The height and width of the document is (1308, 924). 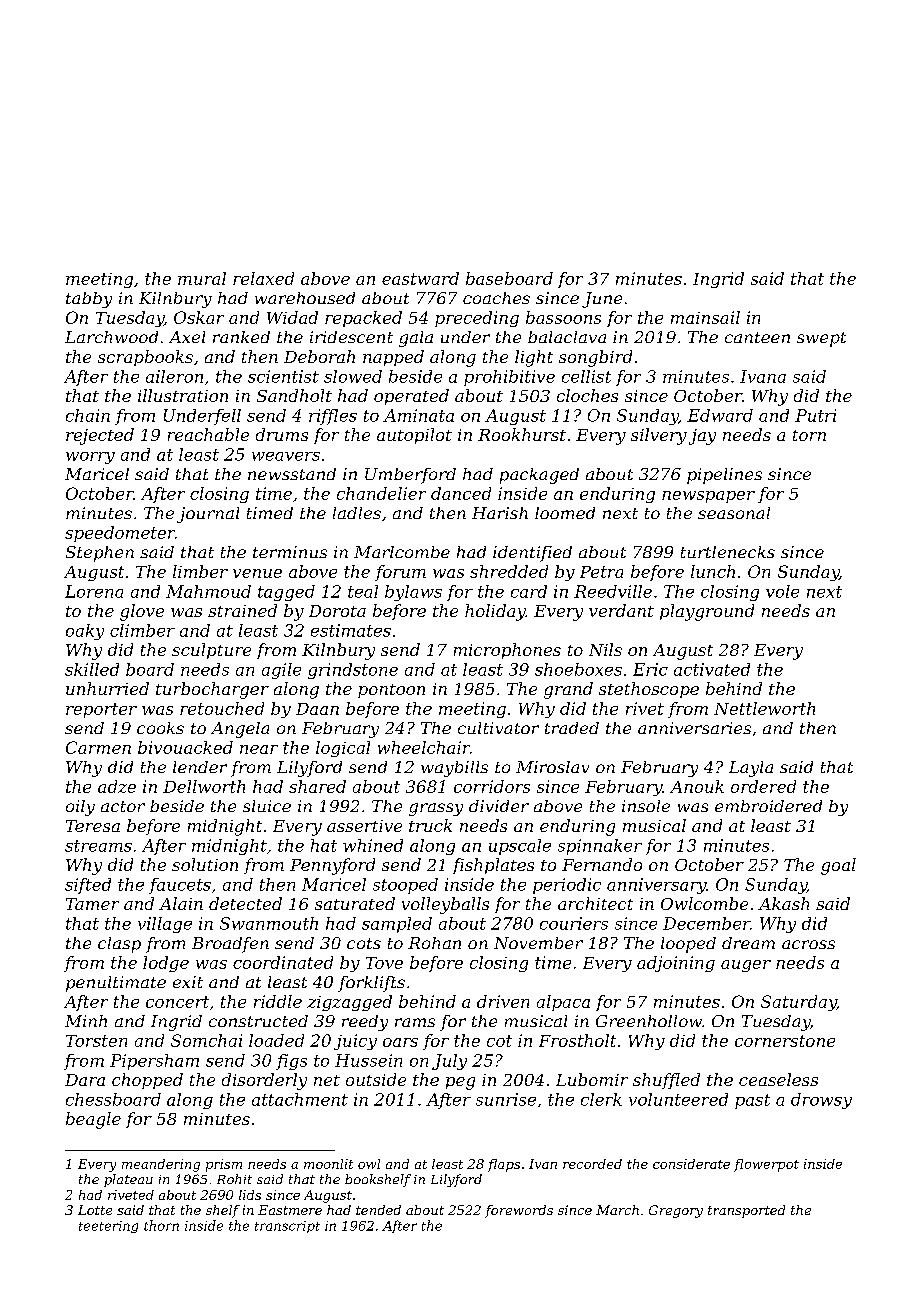 I want to click on reedy, so click(x=365, y=1023).
